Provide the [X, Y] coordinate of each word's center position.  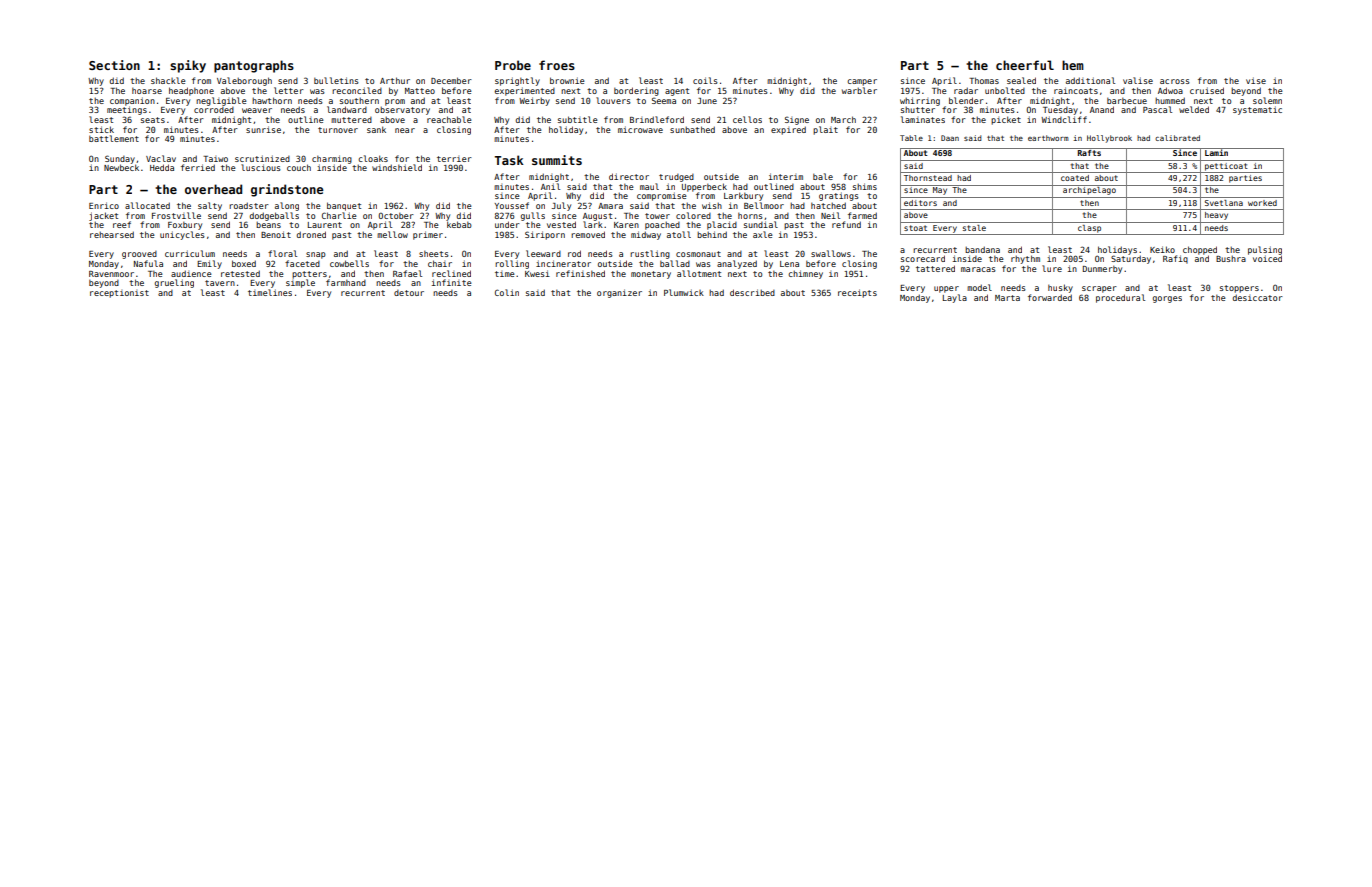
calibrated [1177, 138]
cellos [747, 119]
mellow [392, 234]
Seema [664, 100]
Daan [950, 138]
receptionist [119, 294]
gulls [533, 216]
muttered [351, 120]
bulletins [336, 80]
